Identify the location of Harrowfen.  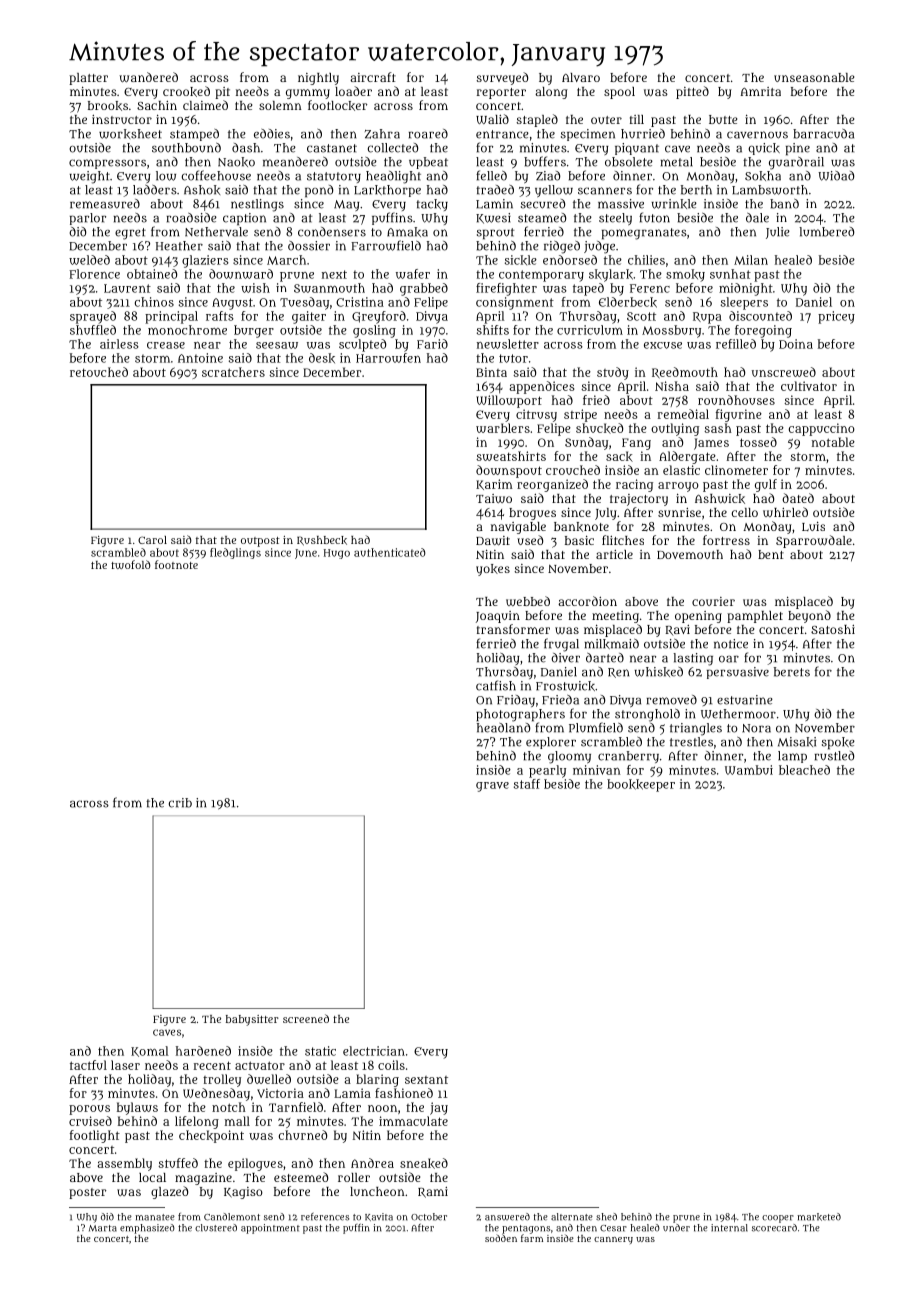
(388, 358).
